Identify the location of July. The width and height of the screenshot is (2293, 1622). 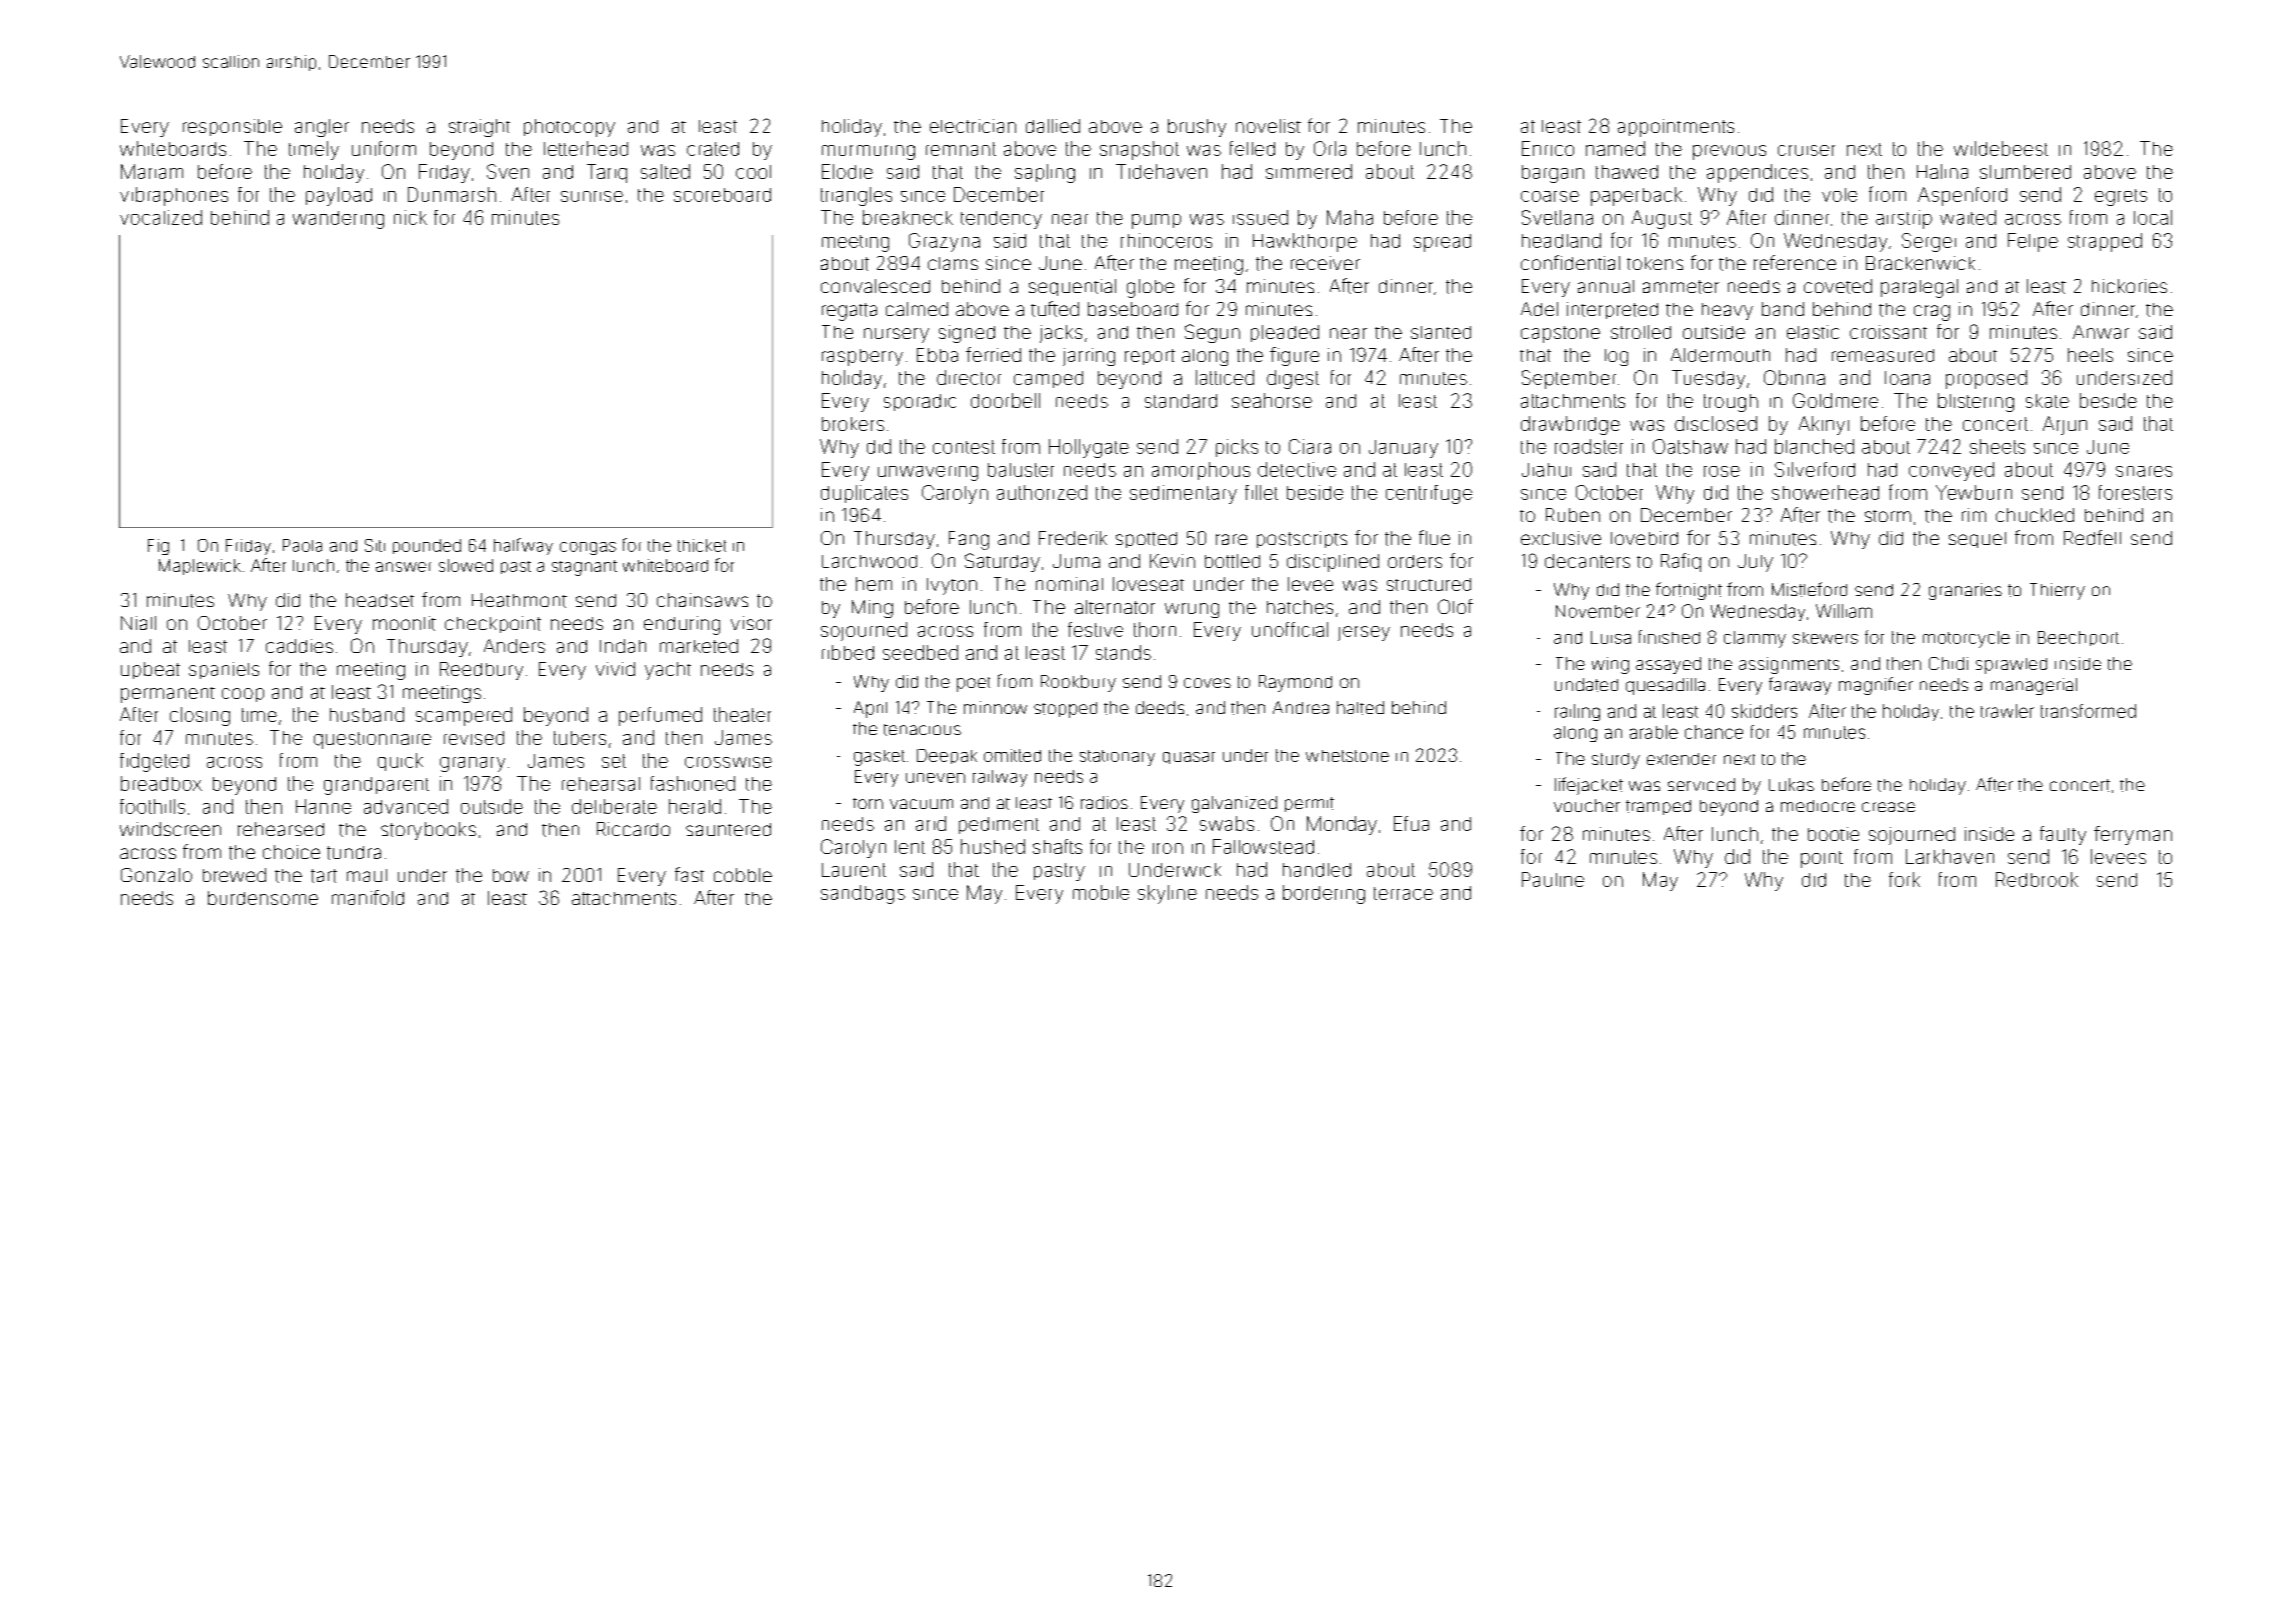
(1755, 563).
